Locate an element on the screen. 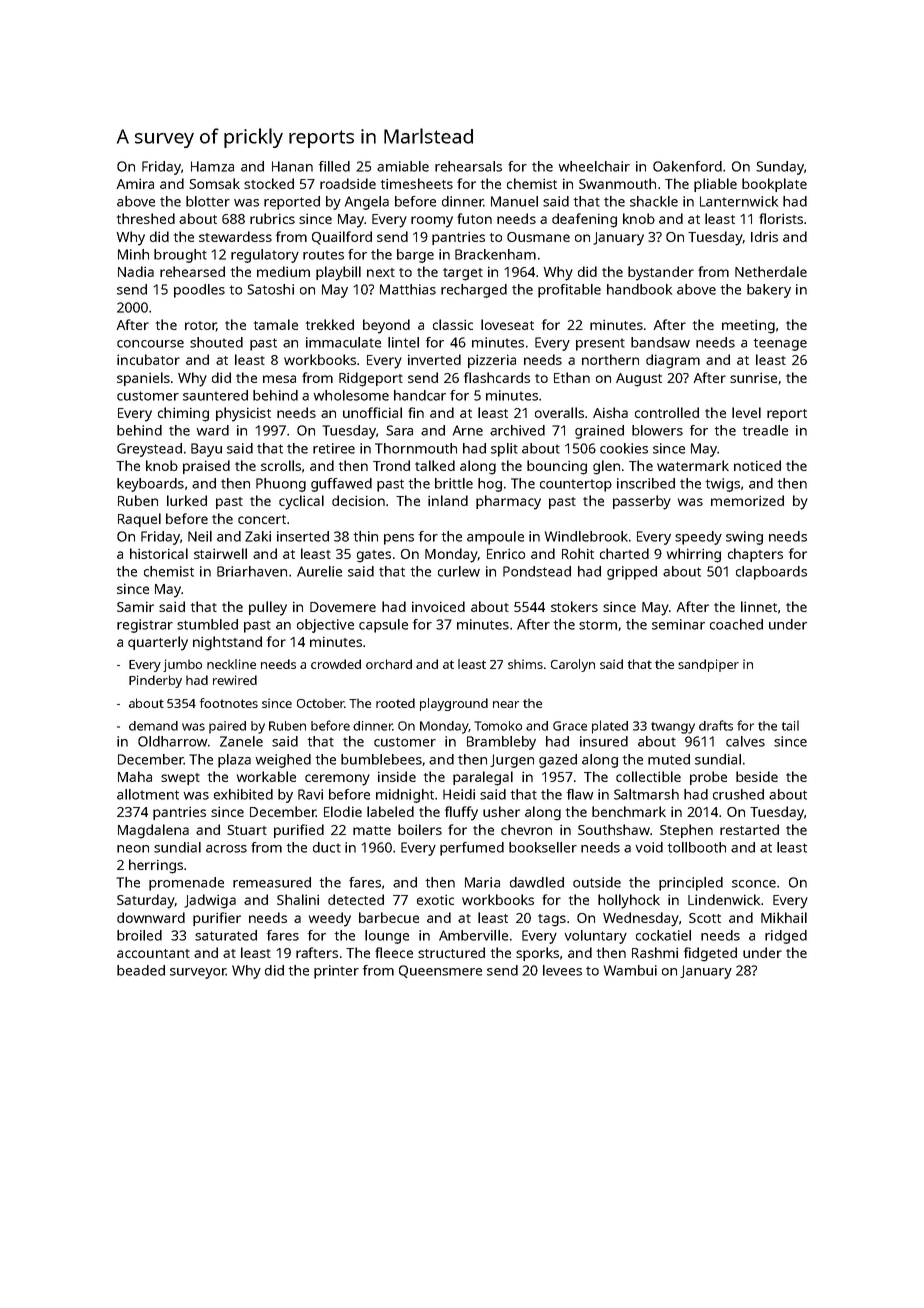 This screenshot has height=1308, width=924. Greystead is located at coordinates (149, 450).
